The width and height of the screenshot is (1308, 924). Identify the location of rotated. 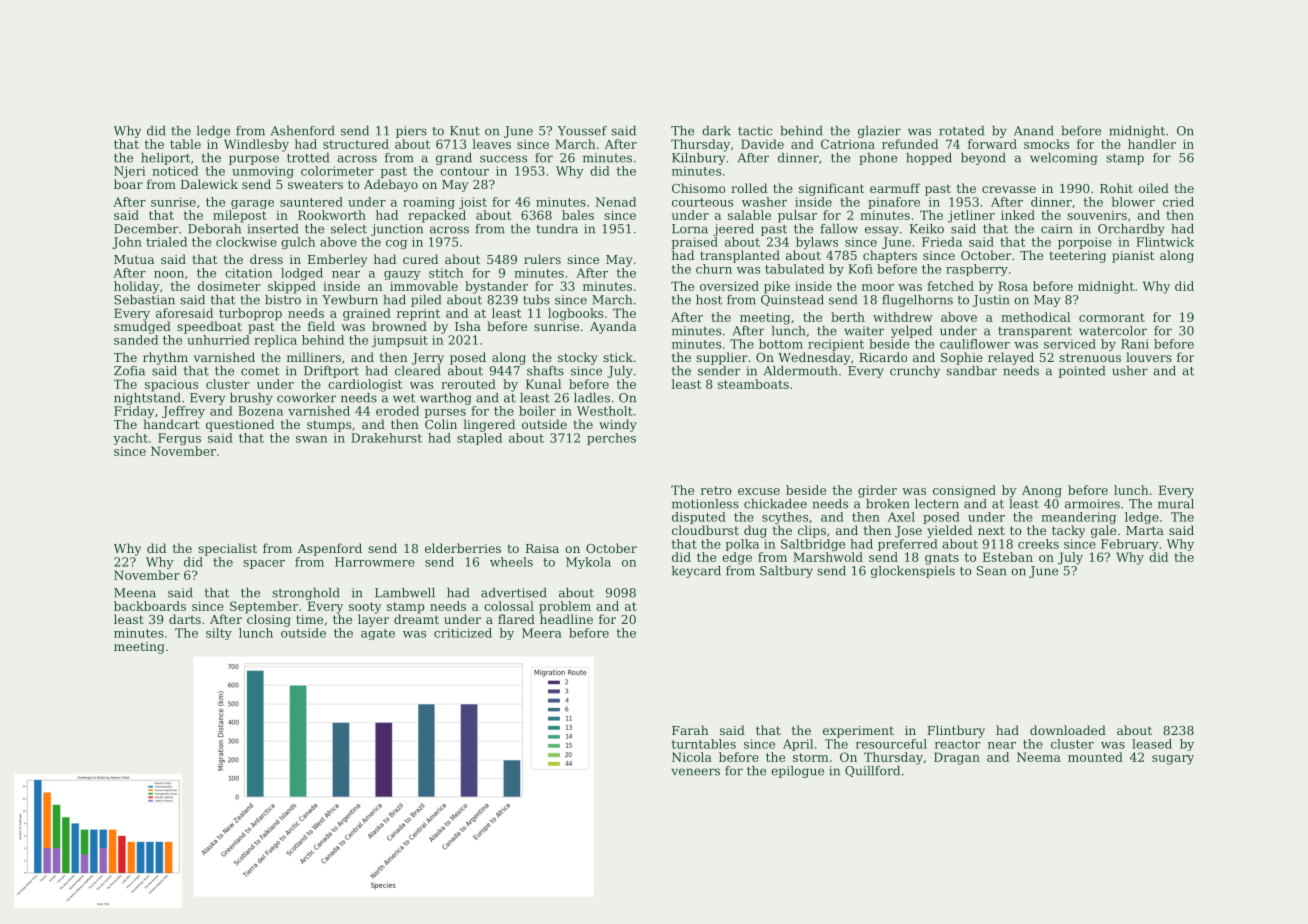
(961, 131).
